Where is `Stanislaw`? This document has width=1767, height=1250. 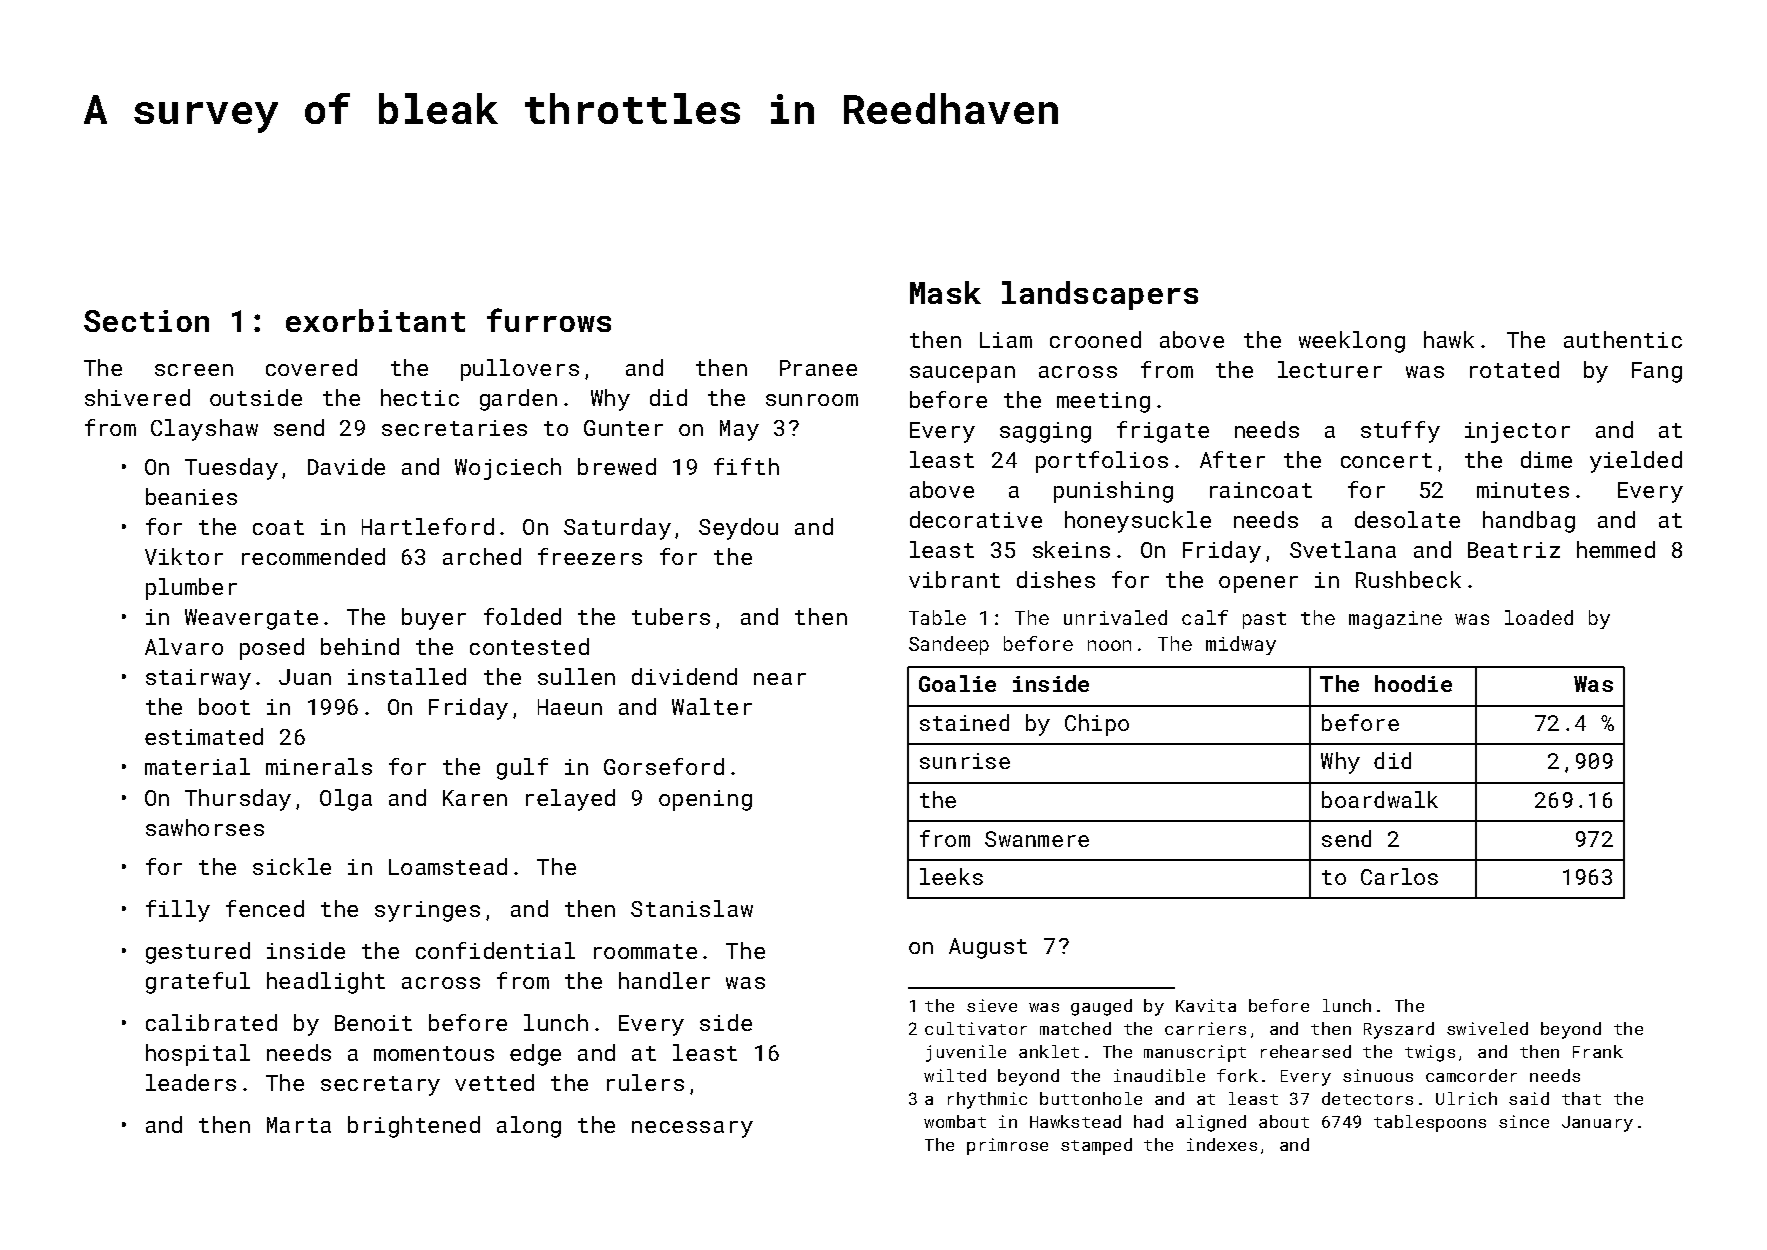
Stanislaw is located at coordinates (692, 908).
